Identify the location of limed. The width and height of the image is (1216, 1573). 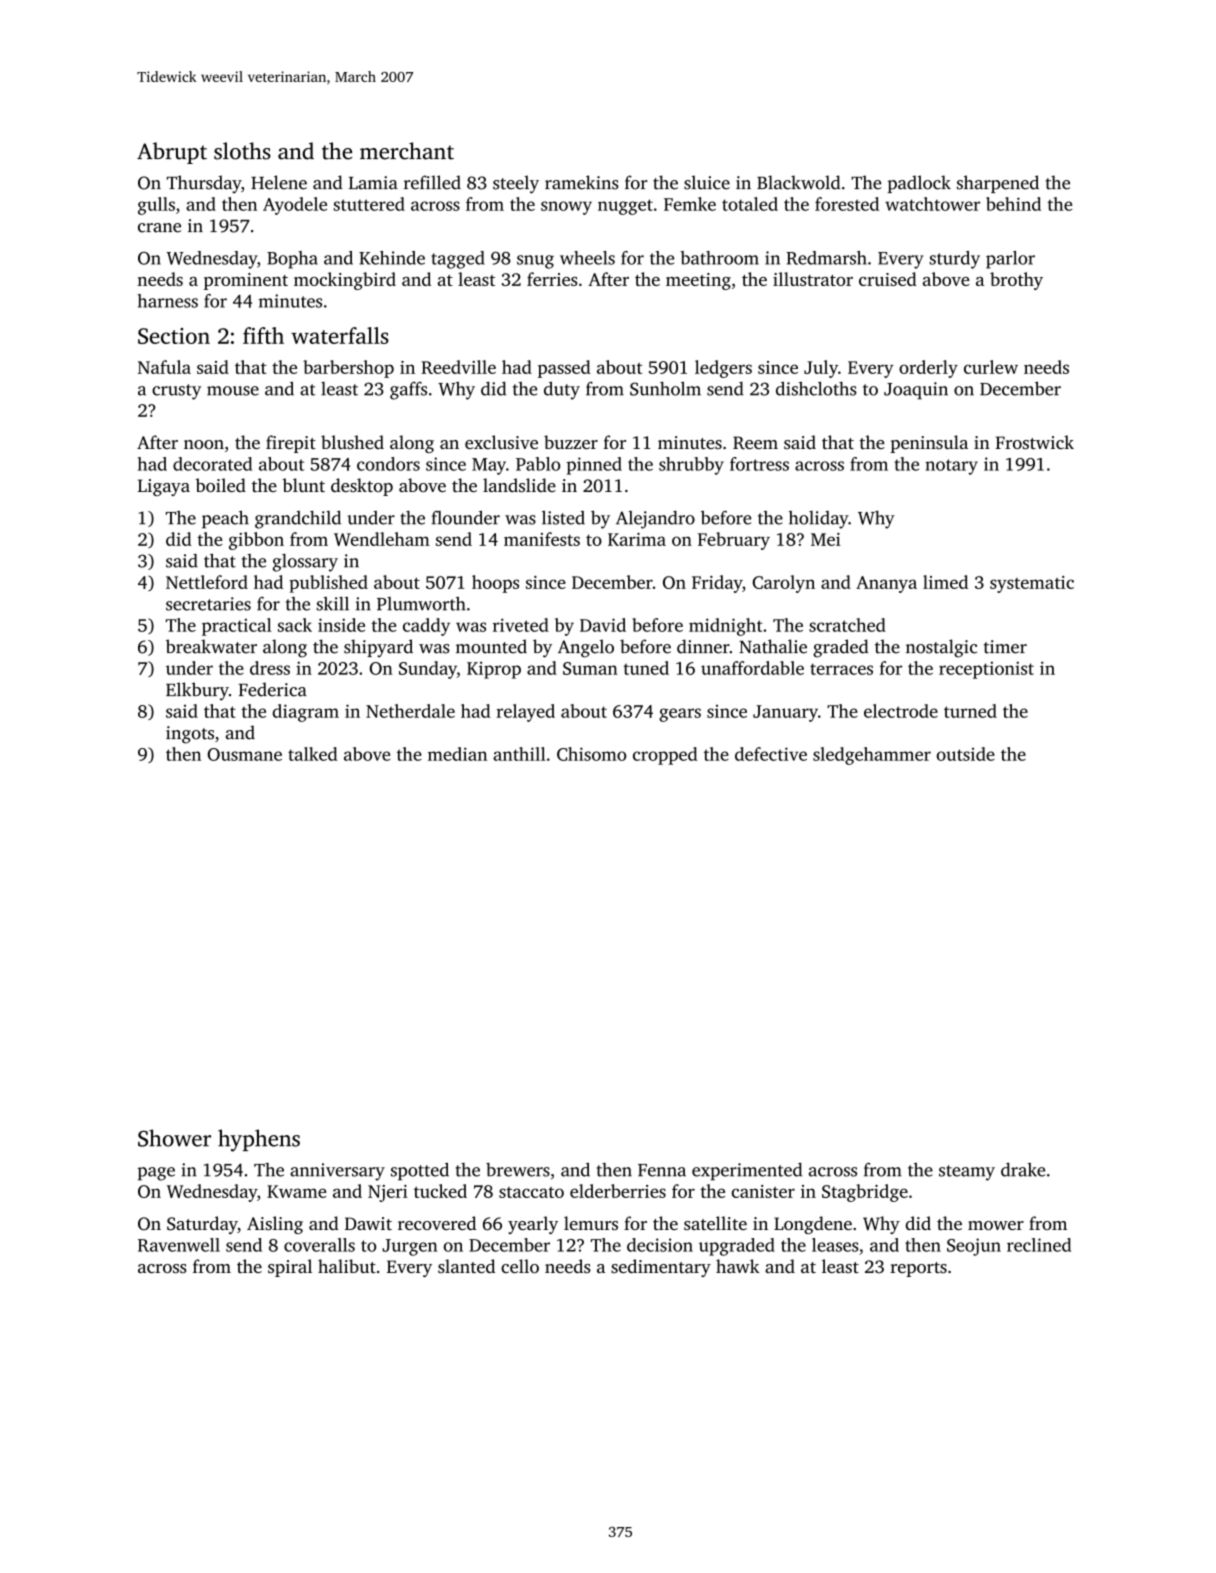
(945, 582).
